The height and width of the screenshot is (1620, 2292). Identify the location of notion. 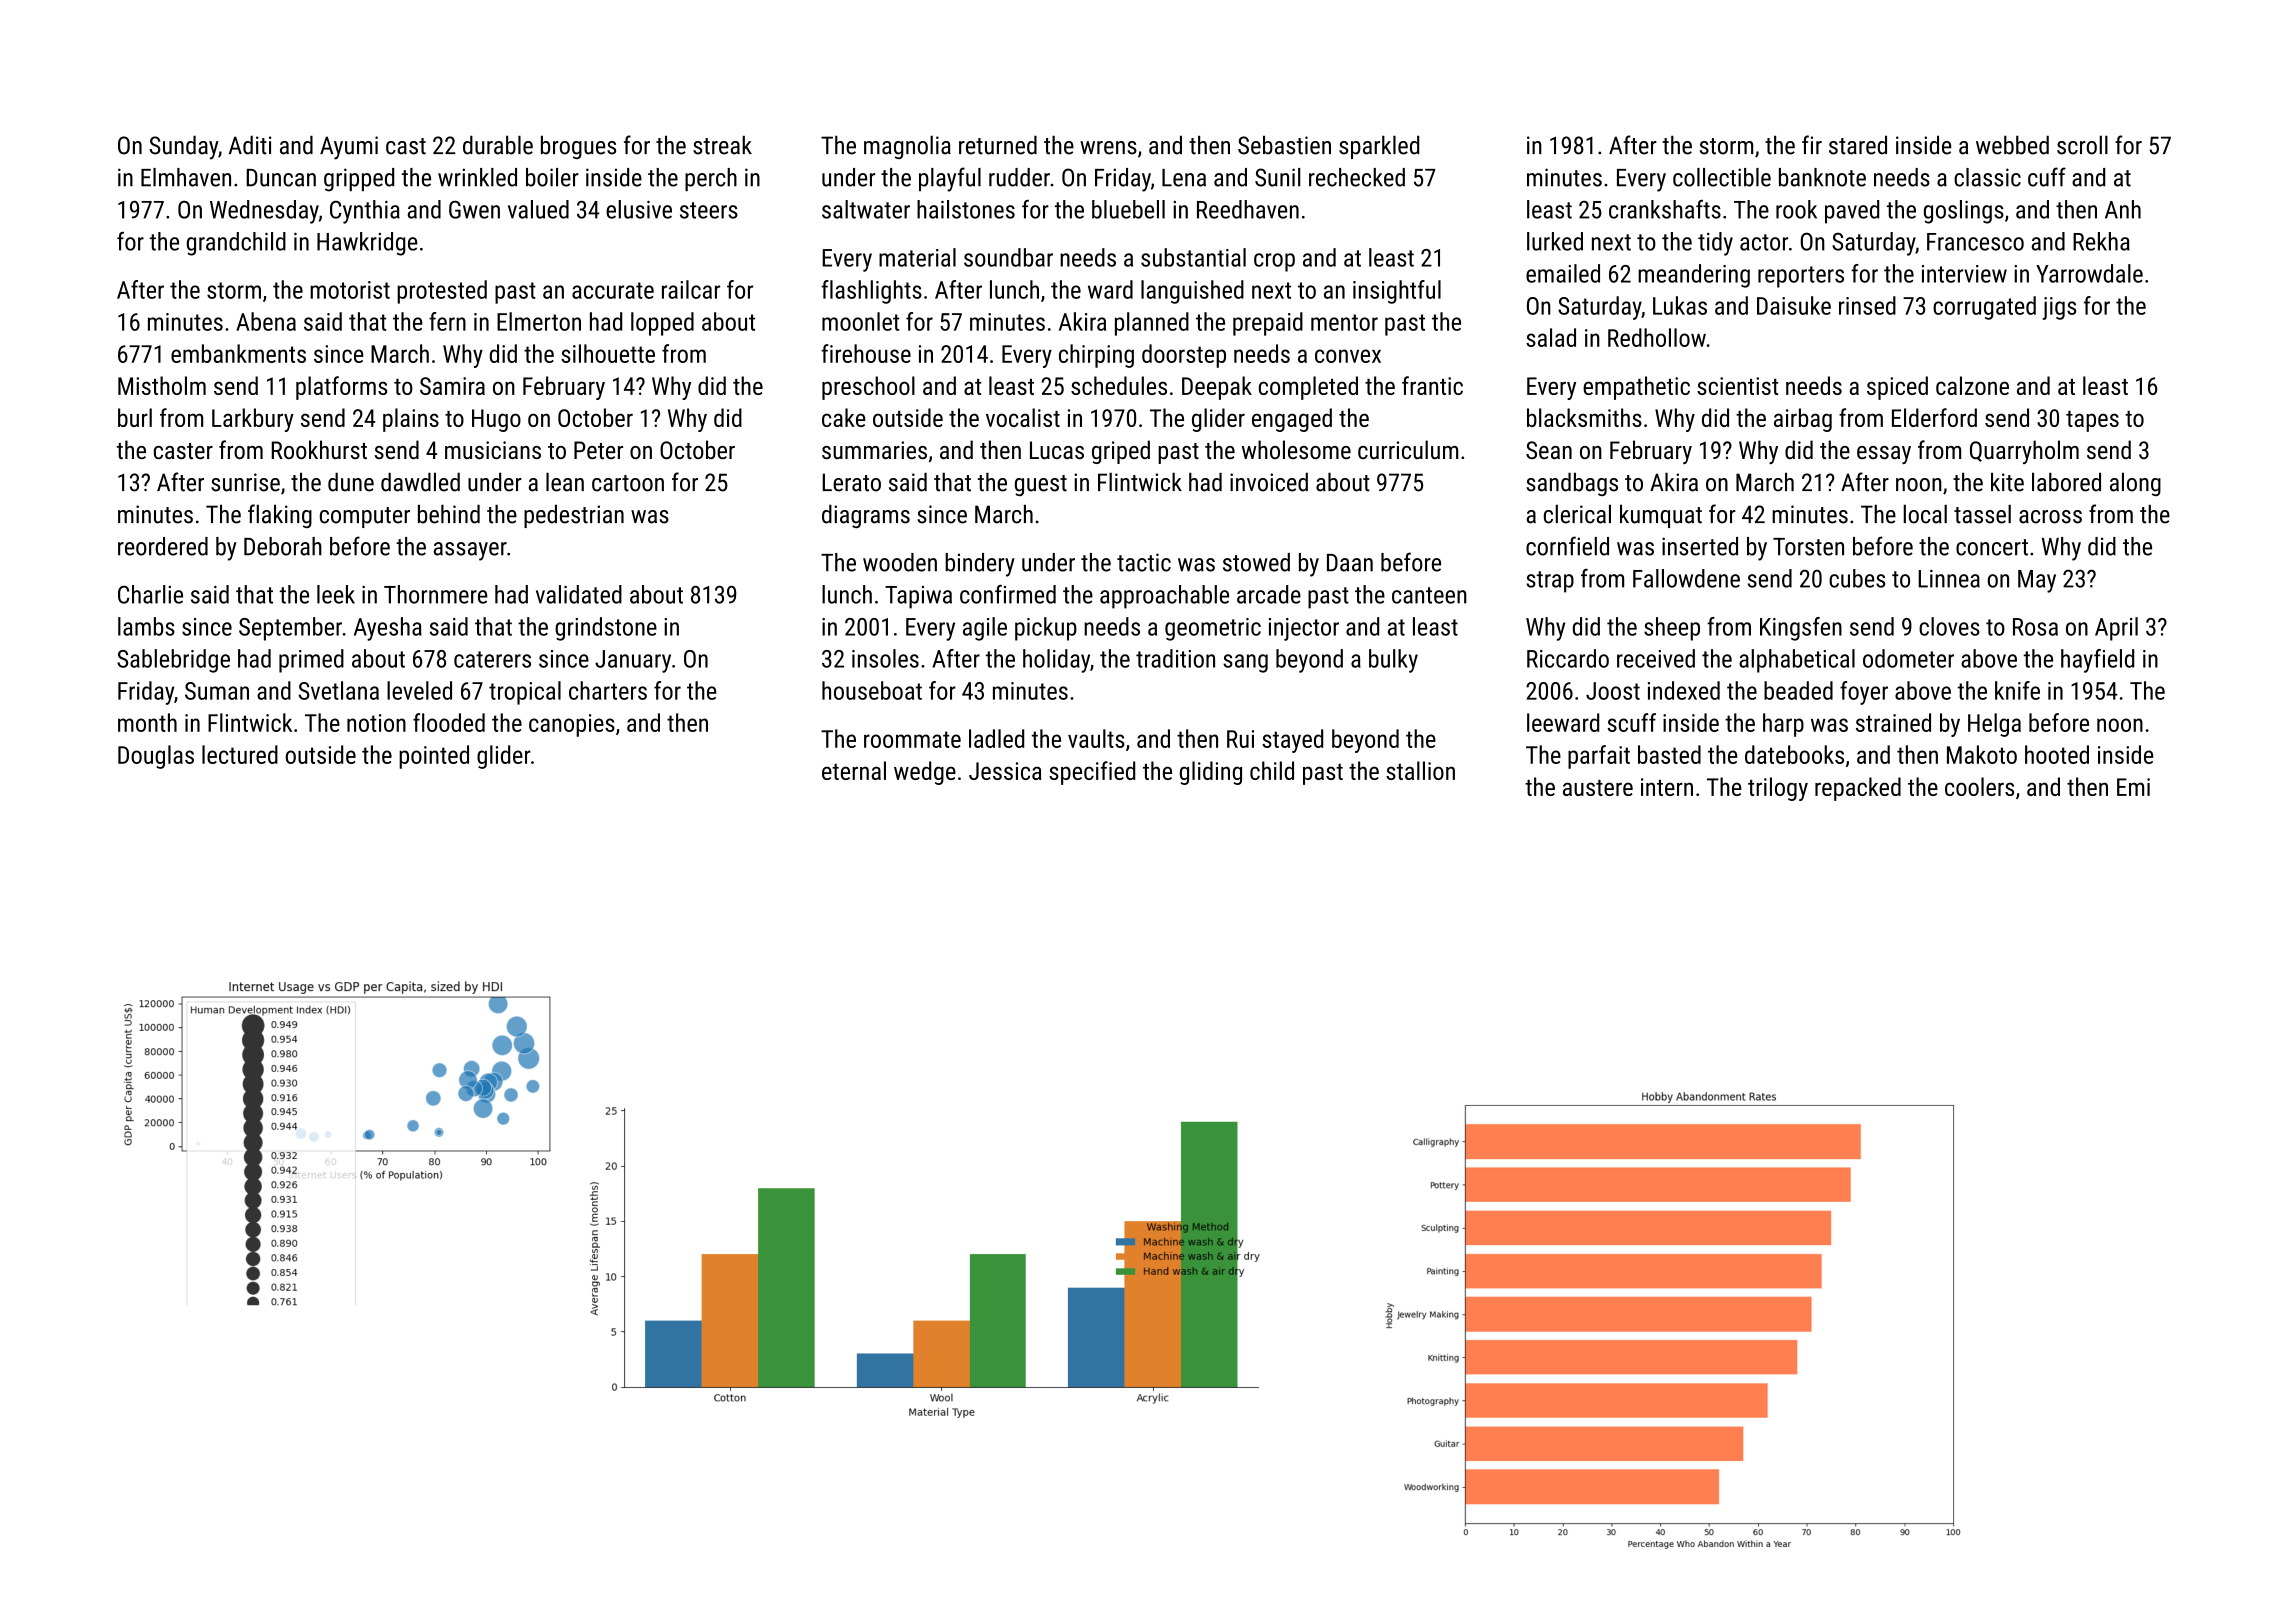
(376, 723).
